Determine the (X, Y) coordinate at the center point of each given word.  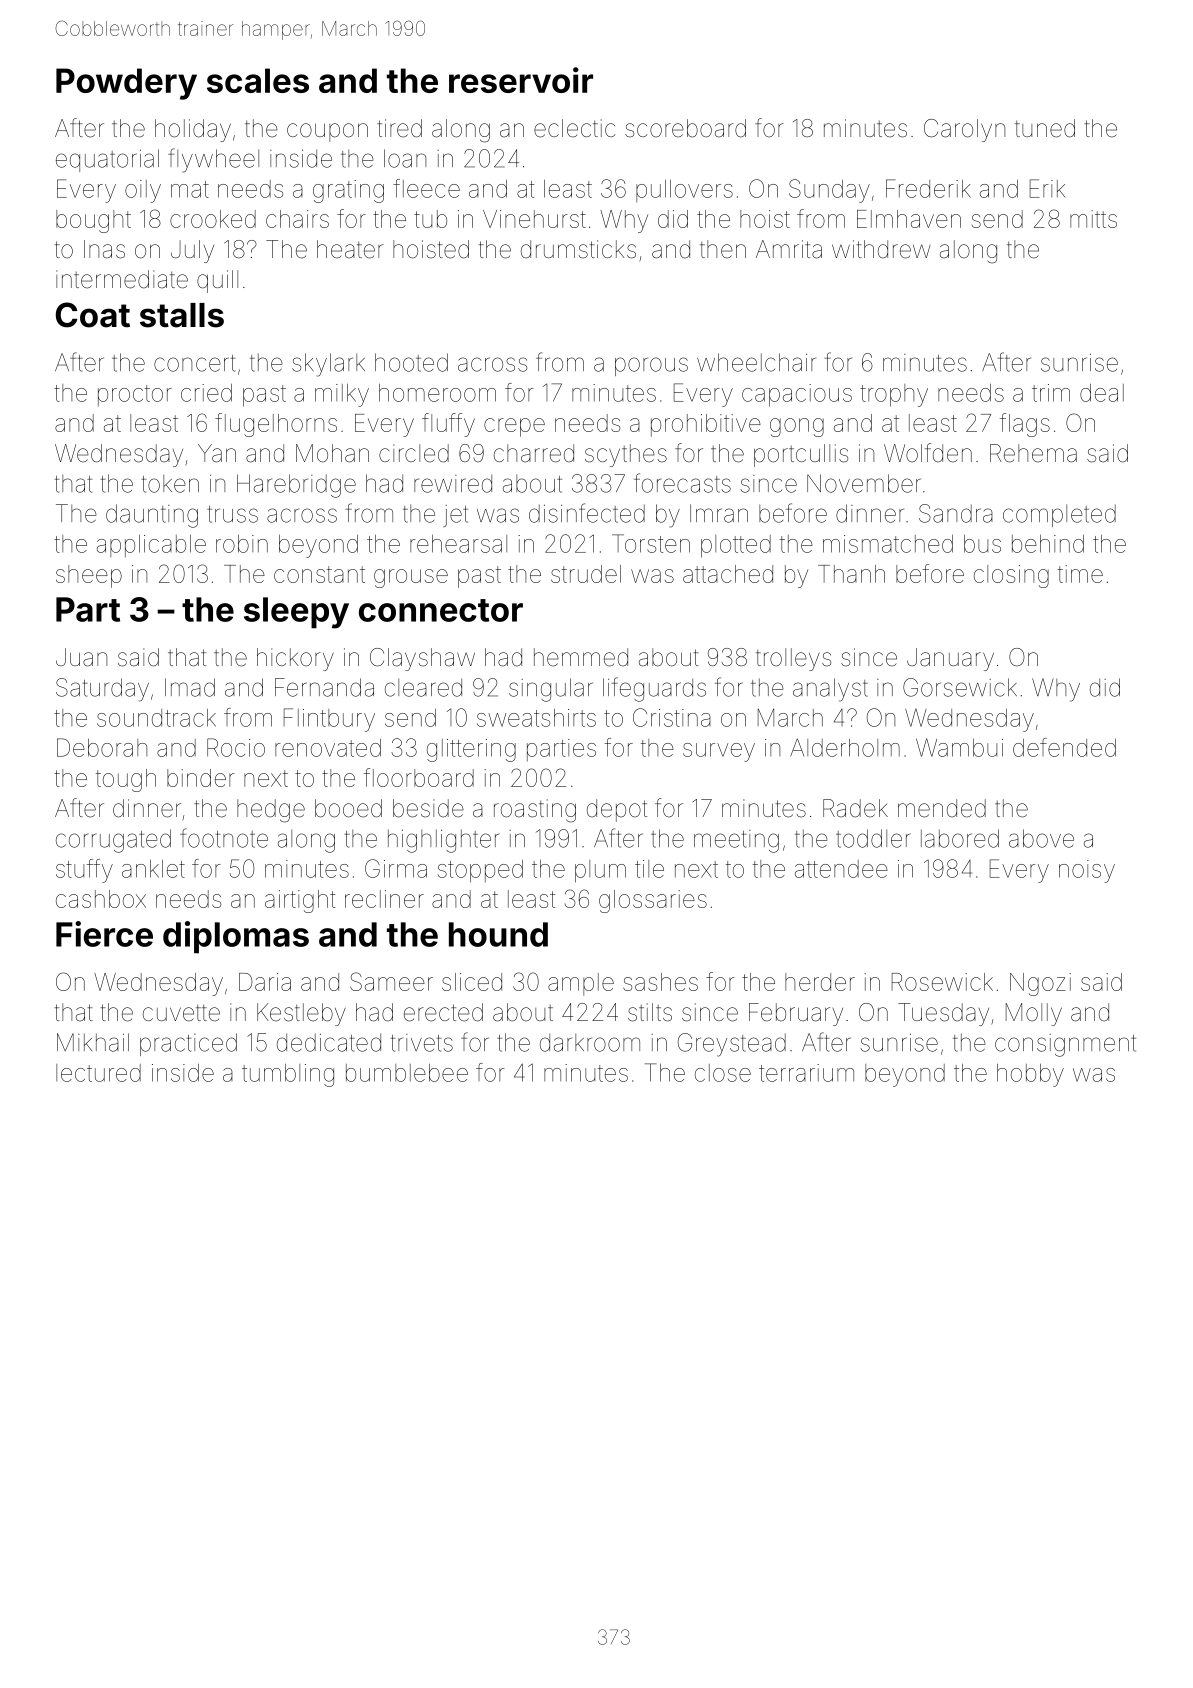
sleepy (296, 613)
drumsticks (578, 249)
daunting (152, 516)
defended (1064, 747)
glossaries (653, 901)
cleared (423, 687)
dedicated (329, 1042)
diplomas (236, 937)
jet (456, 516)
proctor (135, 395)
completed (1059, 516)
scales (258, 80)
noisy (1087, 871)
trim (1051, 393)
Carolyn (964, 130)
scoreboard (685, 128)
